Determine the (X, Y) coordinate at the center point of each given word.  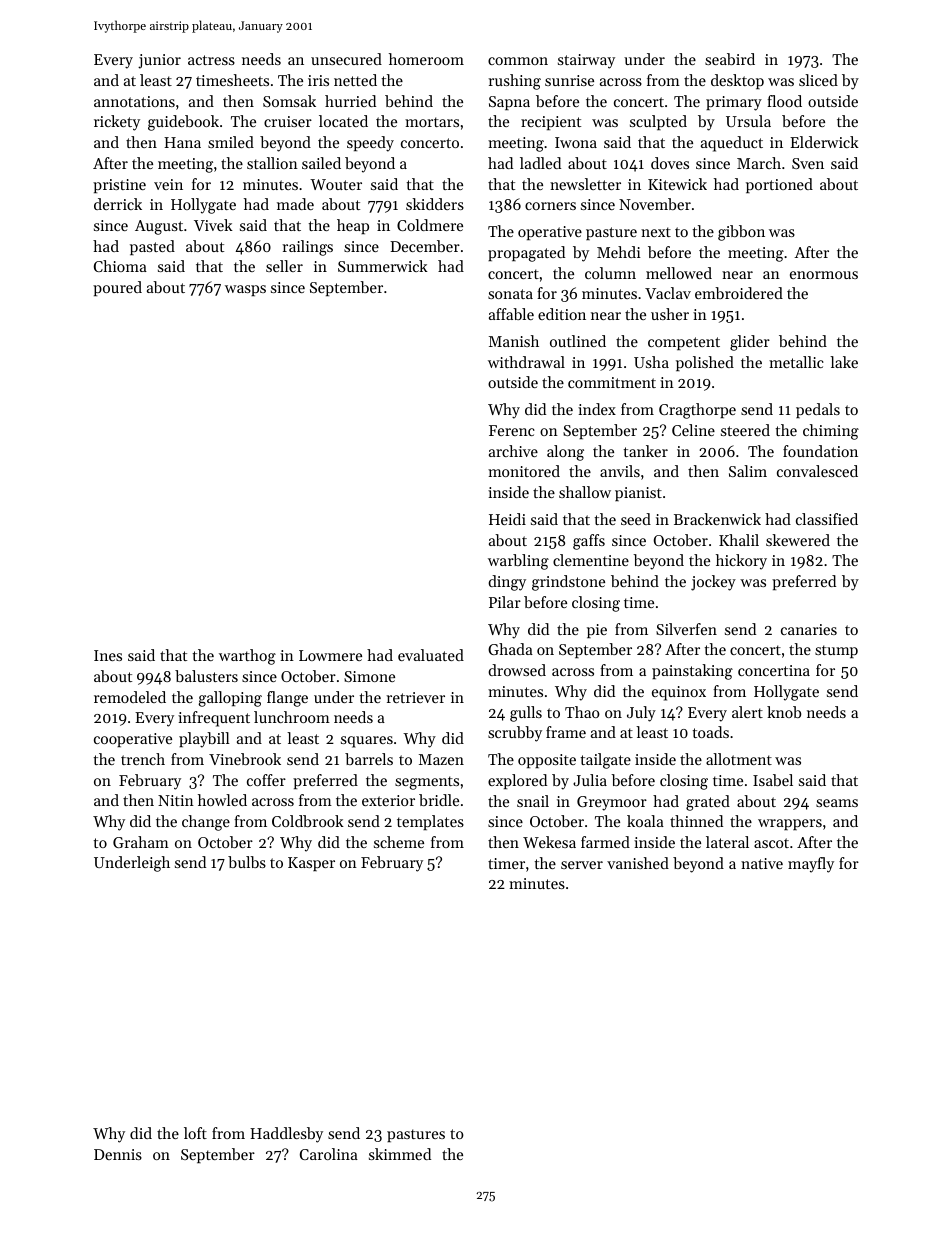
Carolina (329, 1154)
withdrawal (526, 362)
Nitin (176, 800)
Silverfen (686, 629)
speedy (370, 144)
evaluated (431, 655)
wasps (245, 290)
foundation (820, 451)
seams (837, 803)
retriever (415, 697)
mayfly (811, 865)
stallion (272, 163)
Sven (808, 163)
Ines (108, 655)
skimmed (400, 1154)
